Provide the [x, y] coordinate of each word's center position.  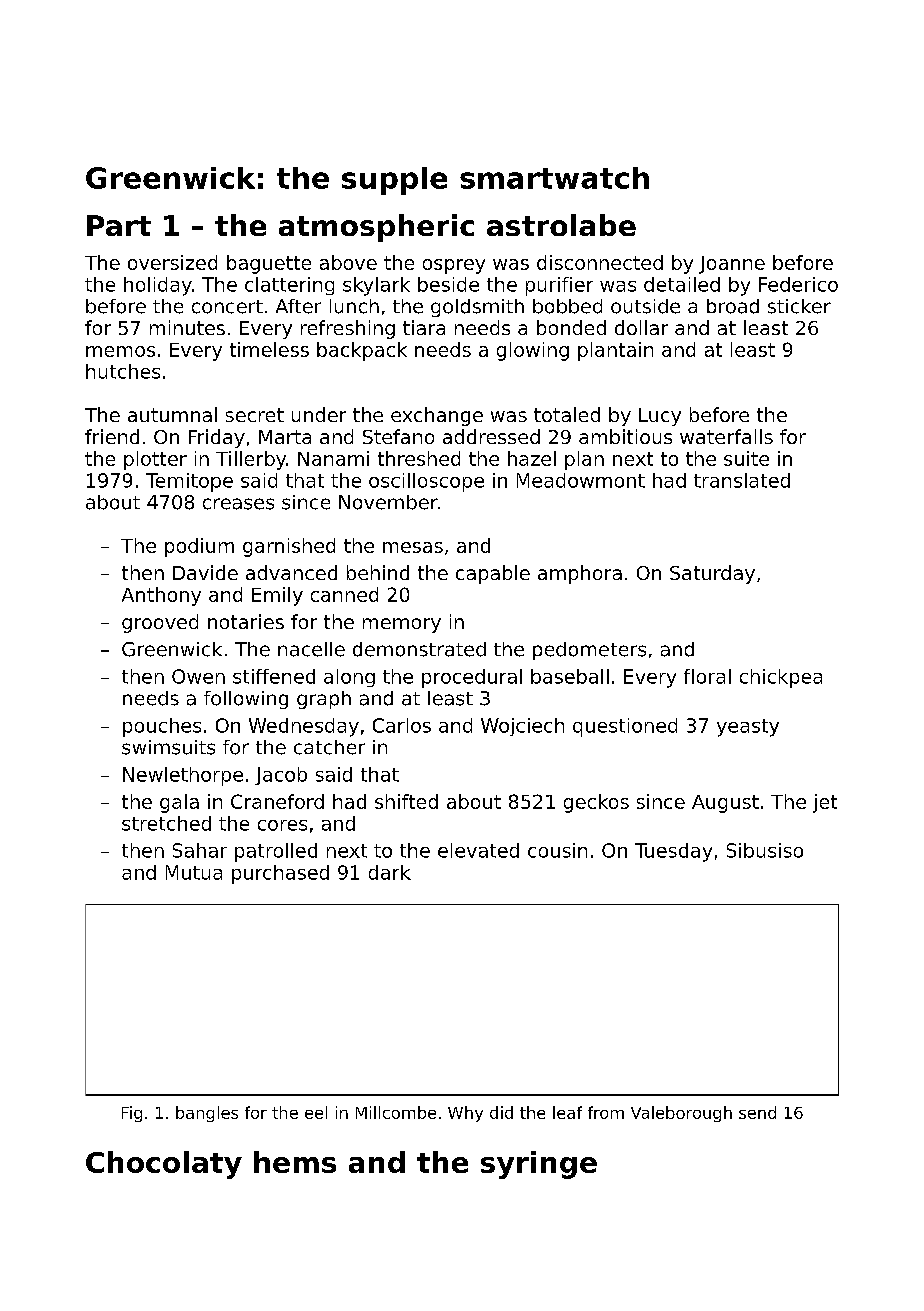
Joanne [732, 265]
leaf [567, 1112]
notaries [246, 621]
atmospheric [376, 228]
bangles [207, 1114]
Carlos [402, 725]
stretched [166, 823]
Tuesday [673, 852]
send [757, 1112]
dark [390, 872]
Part [119, 225]
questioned [625, 727]
